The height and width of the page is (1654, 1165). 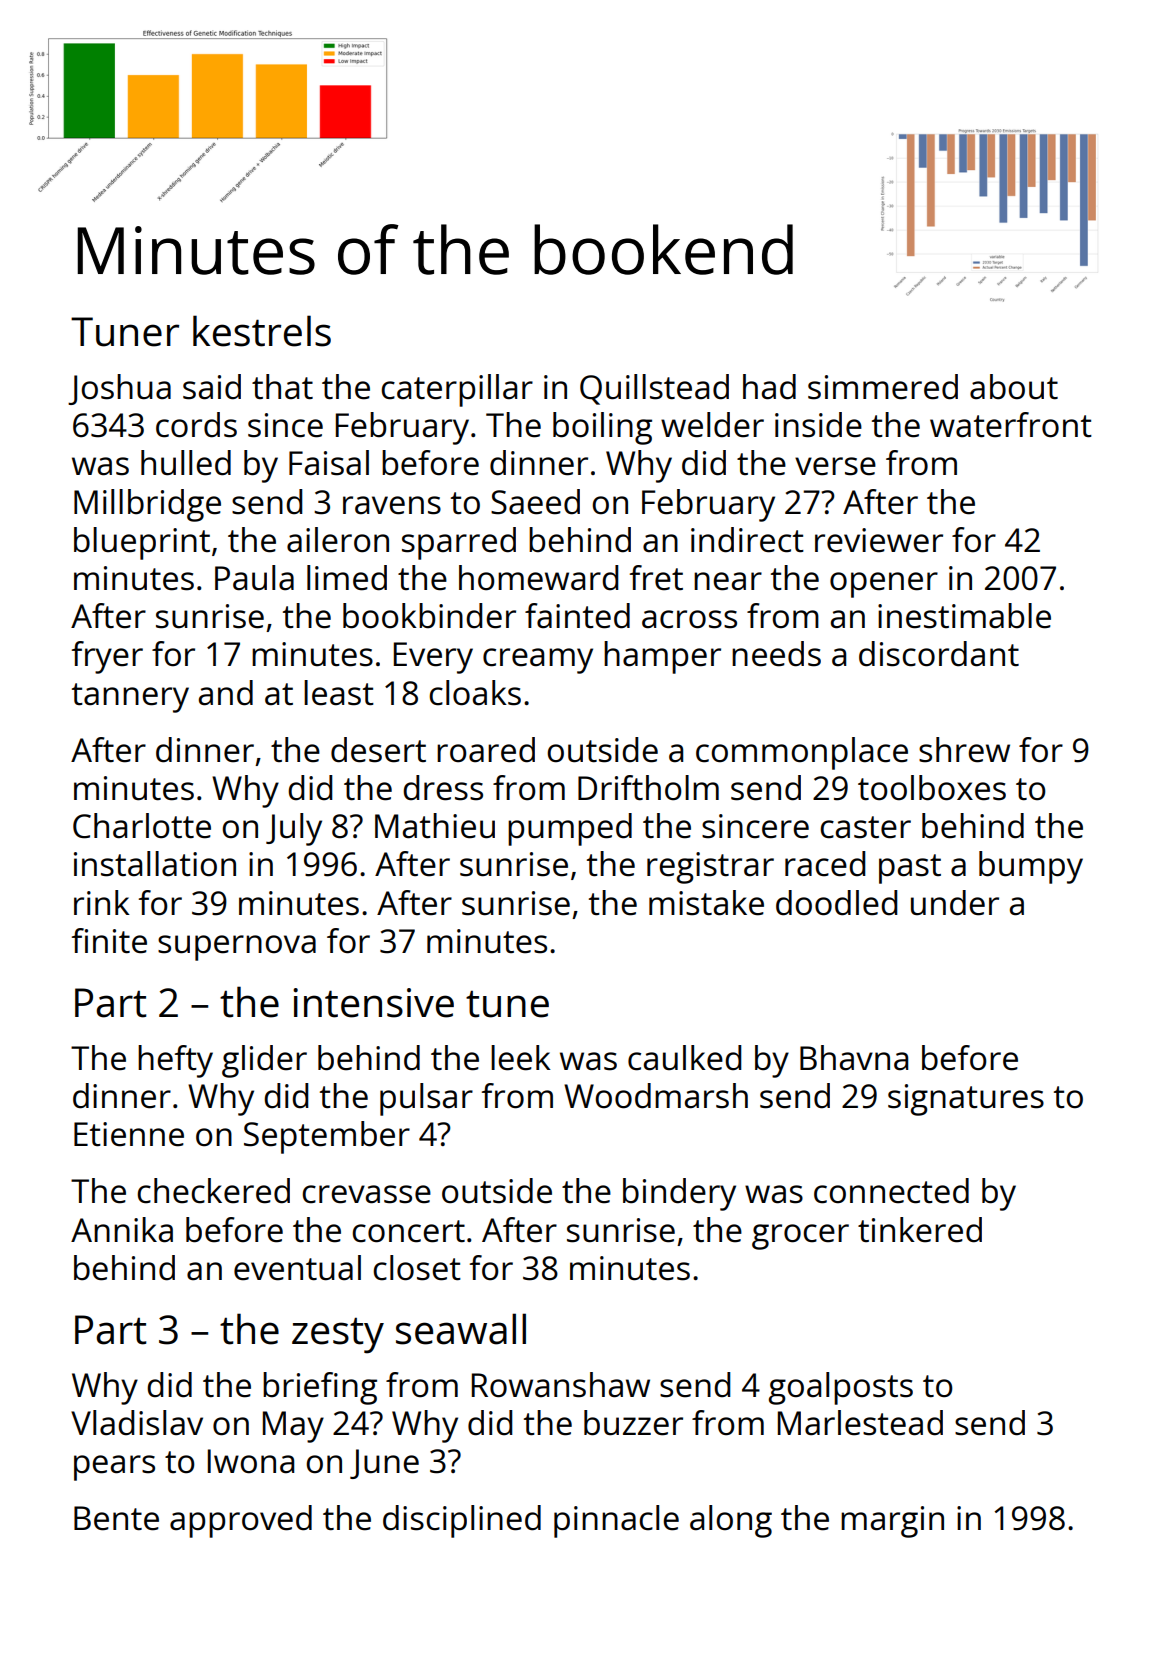 What do you see at coordinates (776, 654) in the page?
I see `needs` at bounding box center [776, 654].
